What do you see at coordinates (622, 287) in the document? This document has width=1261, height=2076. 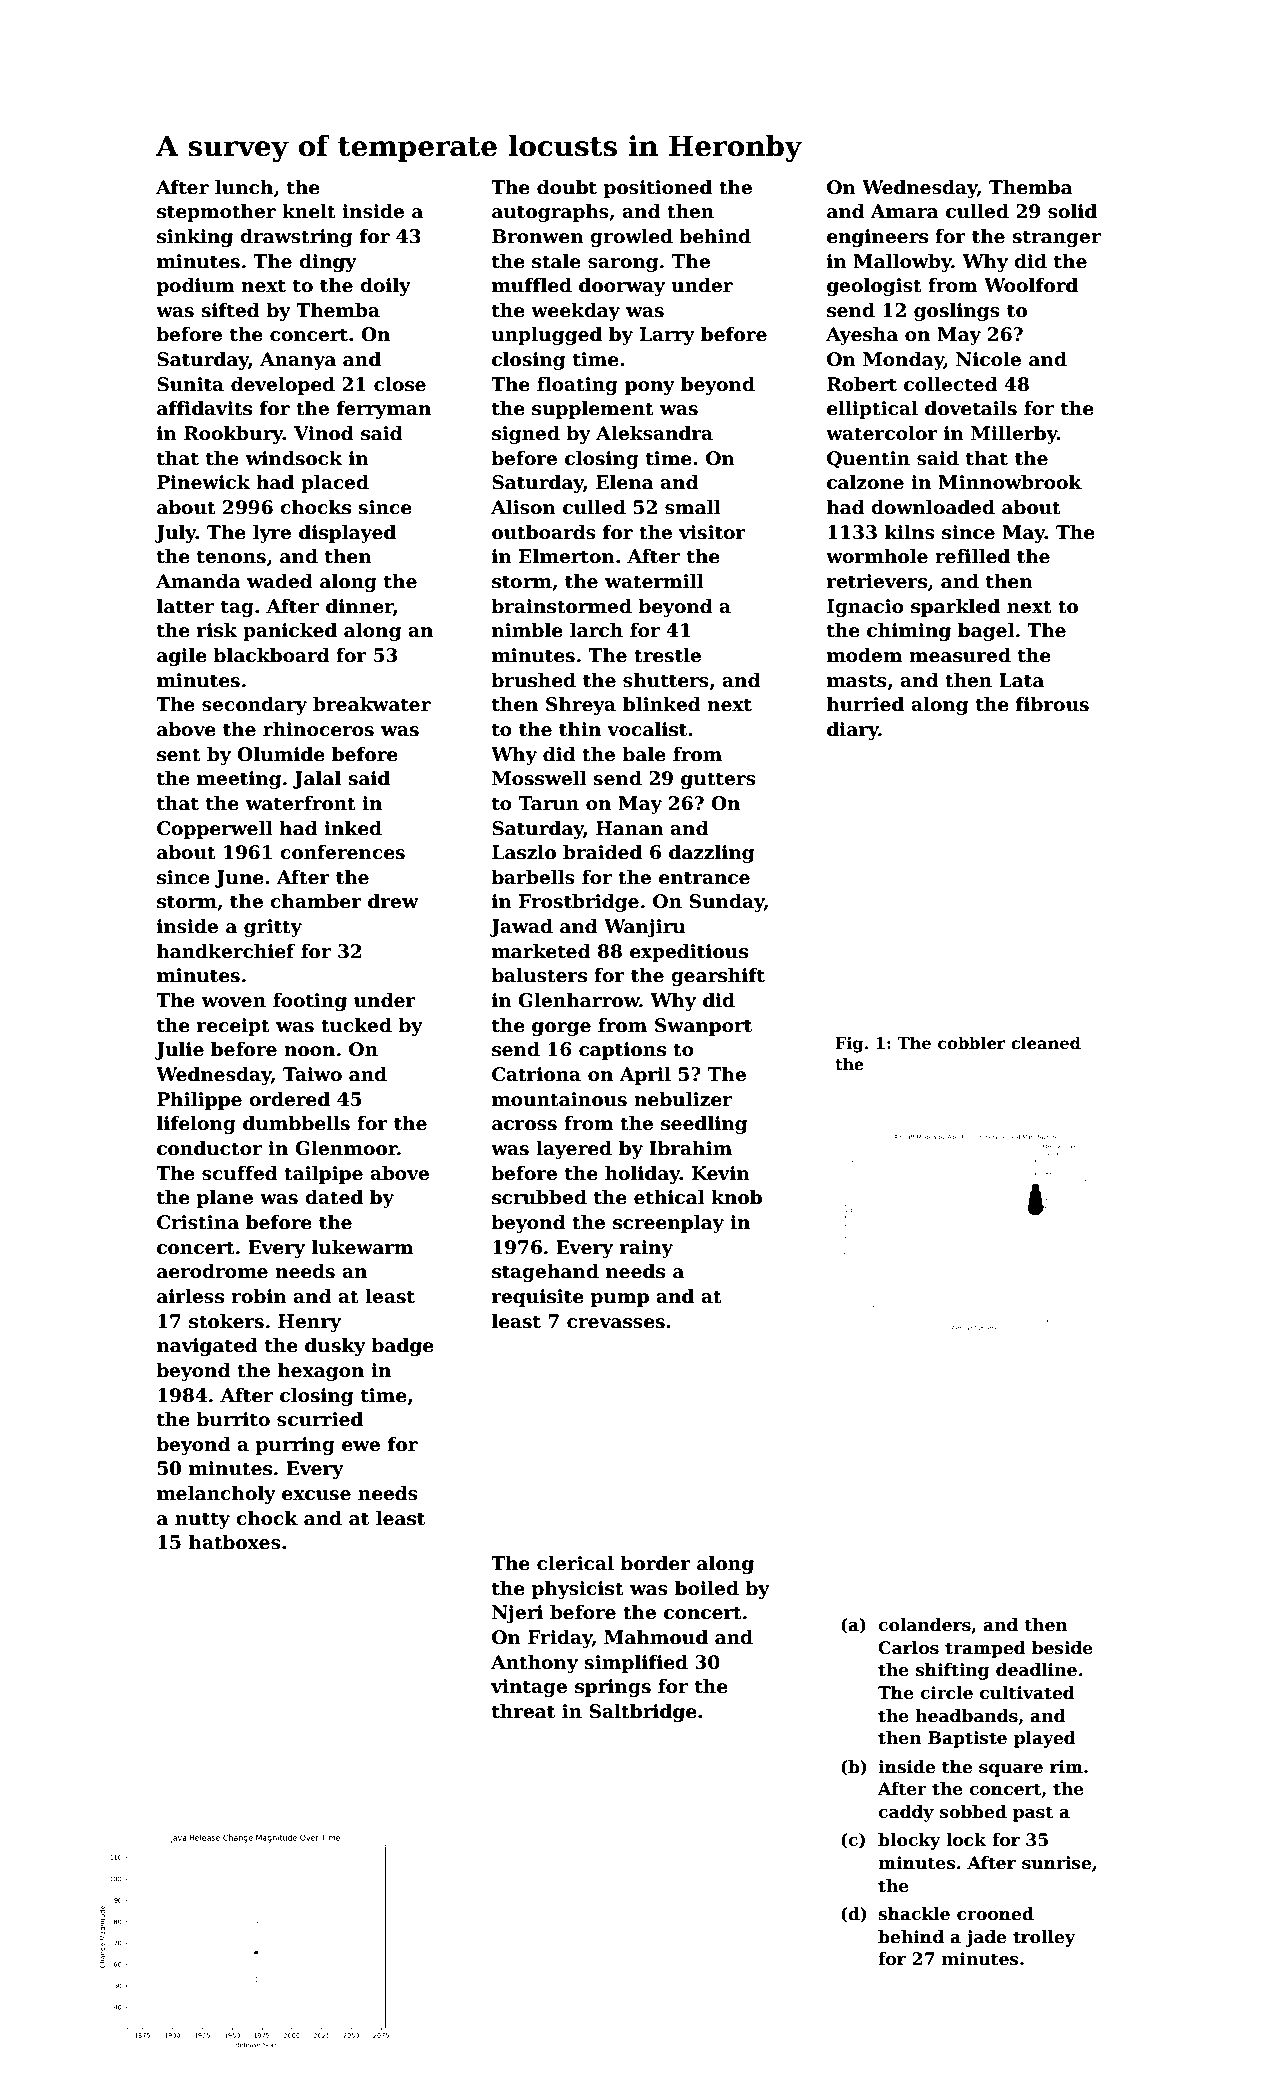 I see `doorway` at bounding box center [622, 287].
